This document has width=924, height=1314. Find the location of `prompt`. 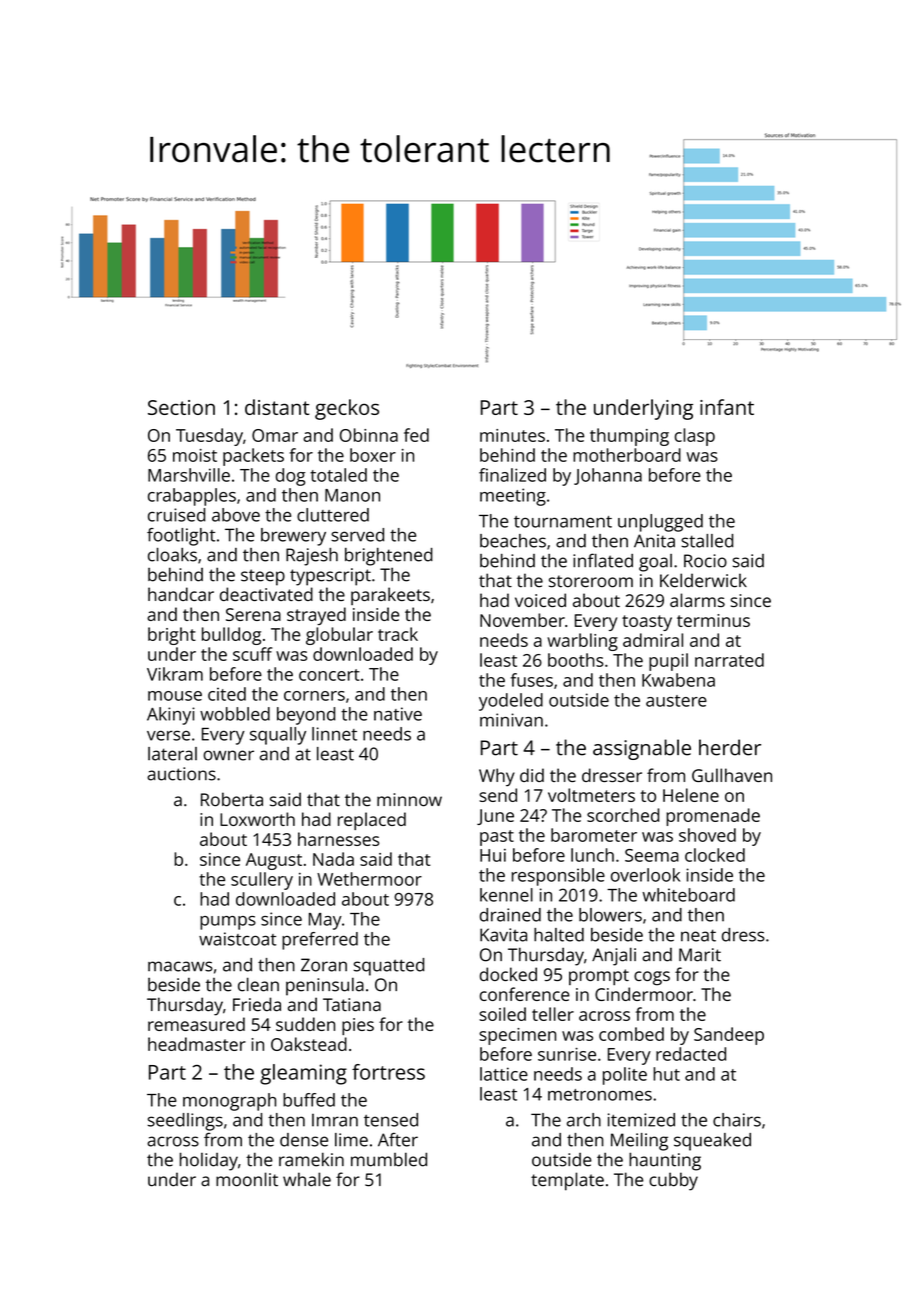

prompt is located at coordinates (599, 977).
